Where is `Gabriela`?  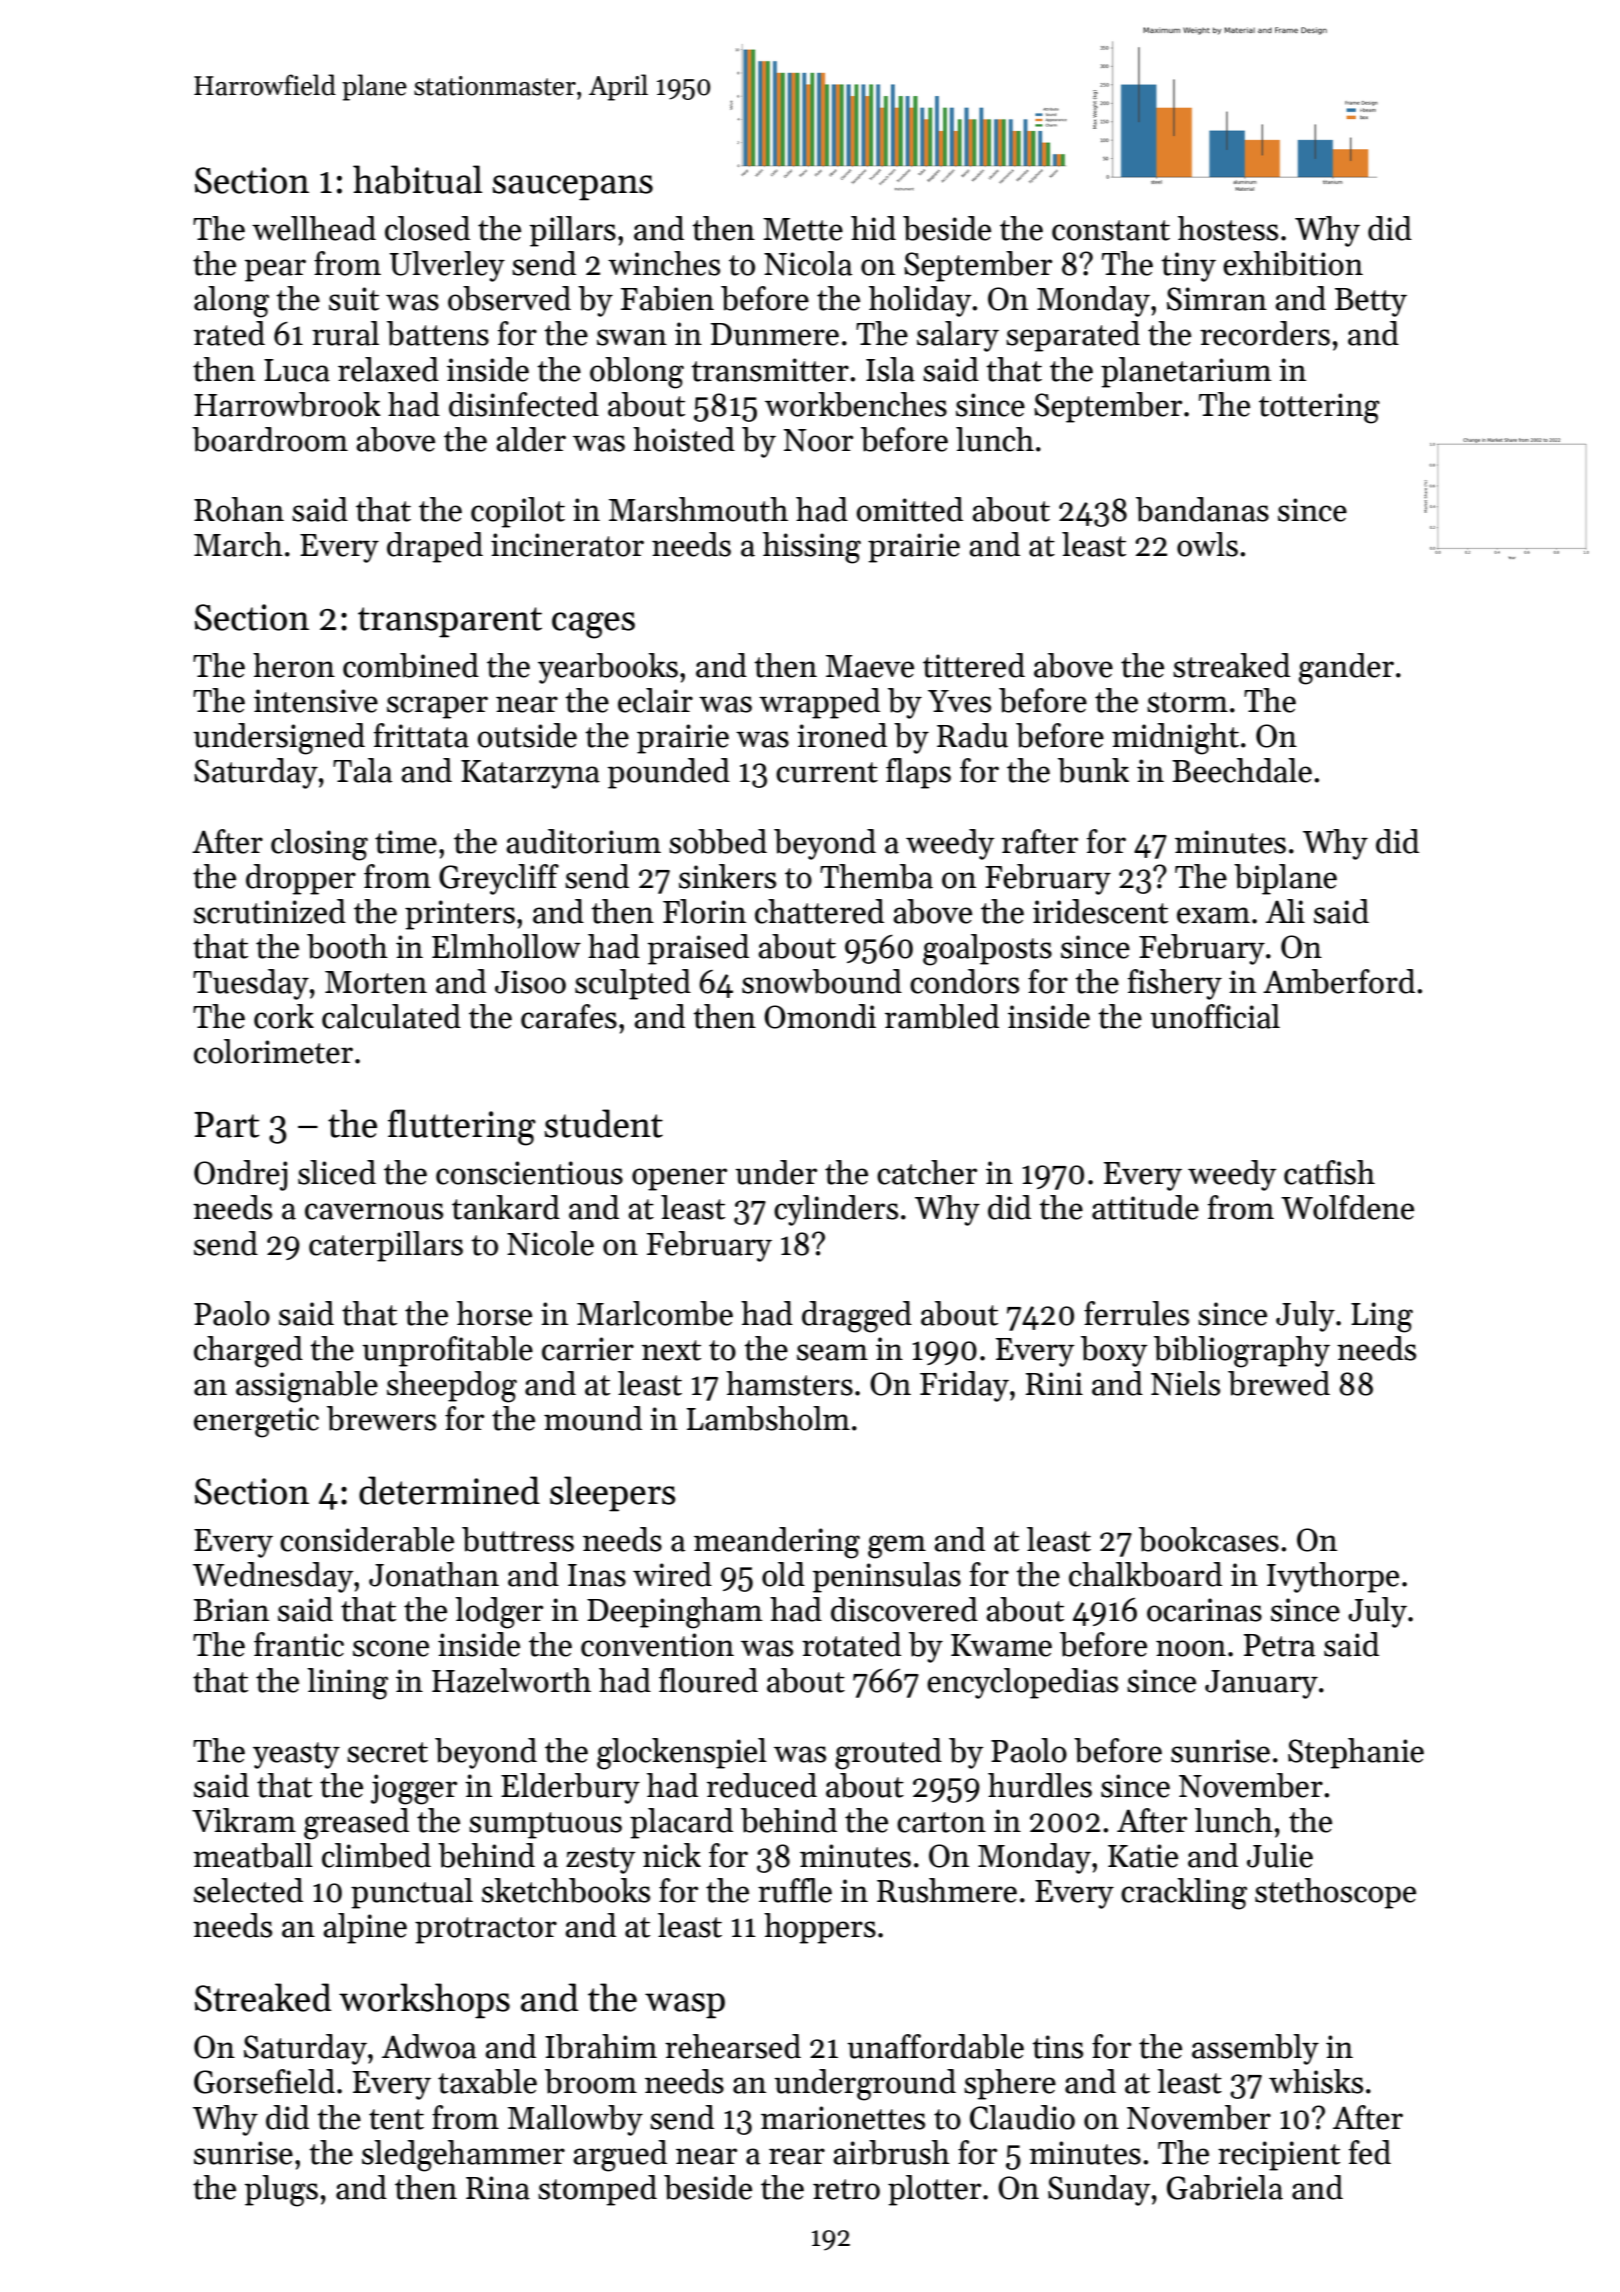
Gabriela is located at coordinates (1225, 2187).
